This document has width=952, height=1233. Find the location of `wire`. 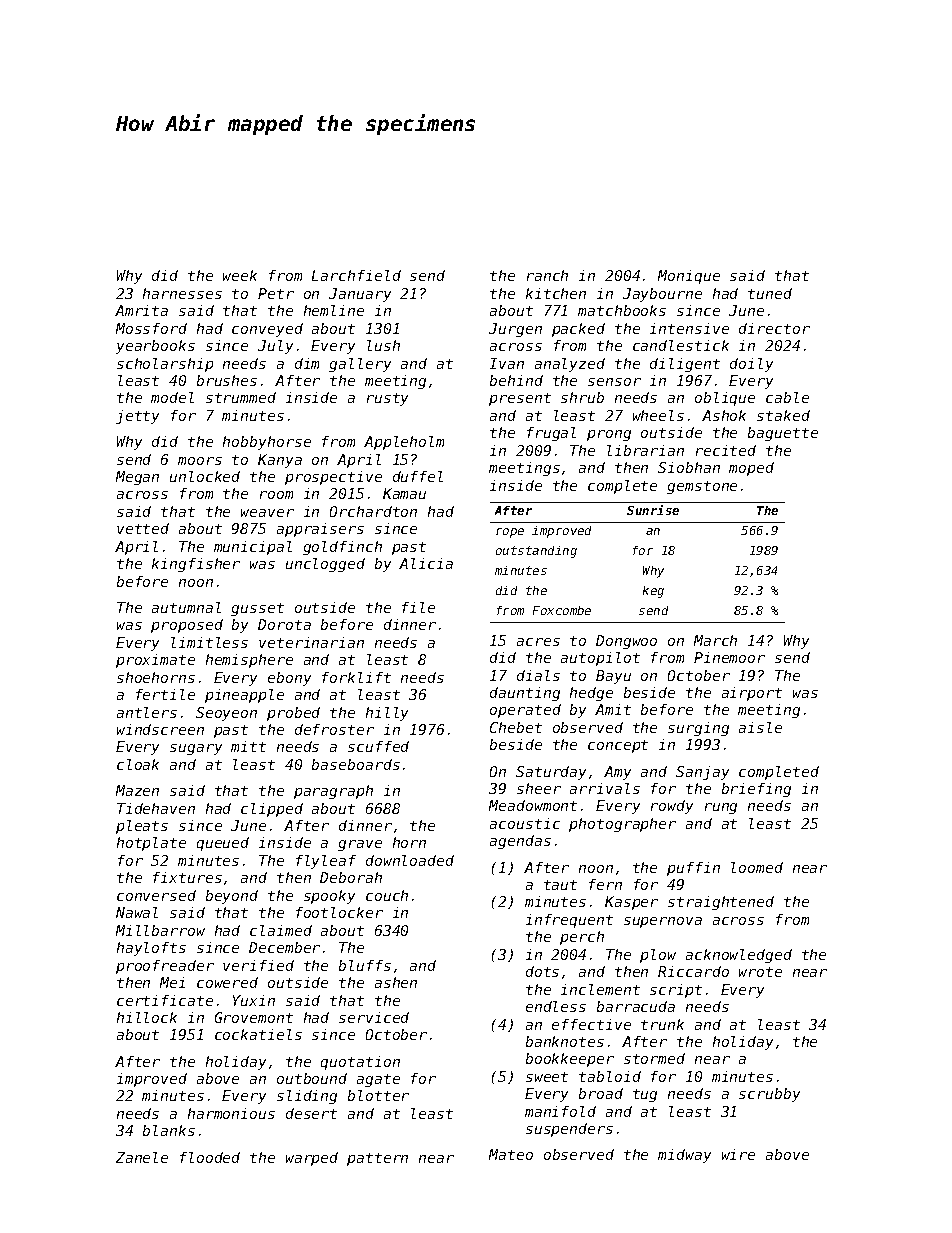

wire is located at coordinates (738, 1154).
